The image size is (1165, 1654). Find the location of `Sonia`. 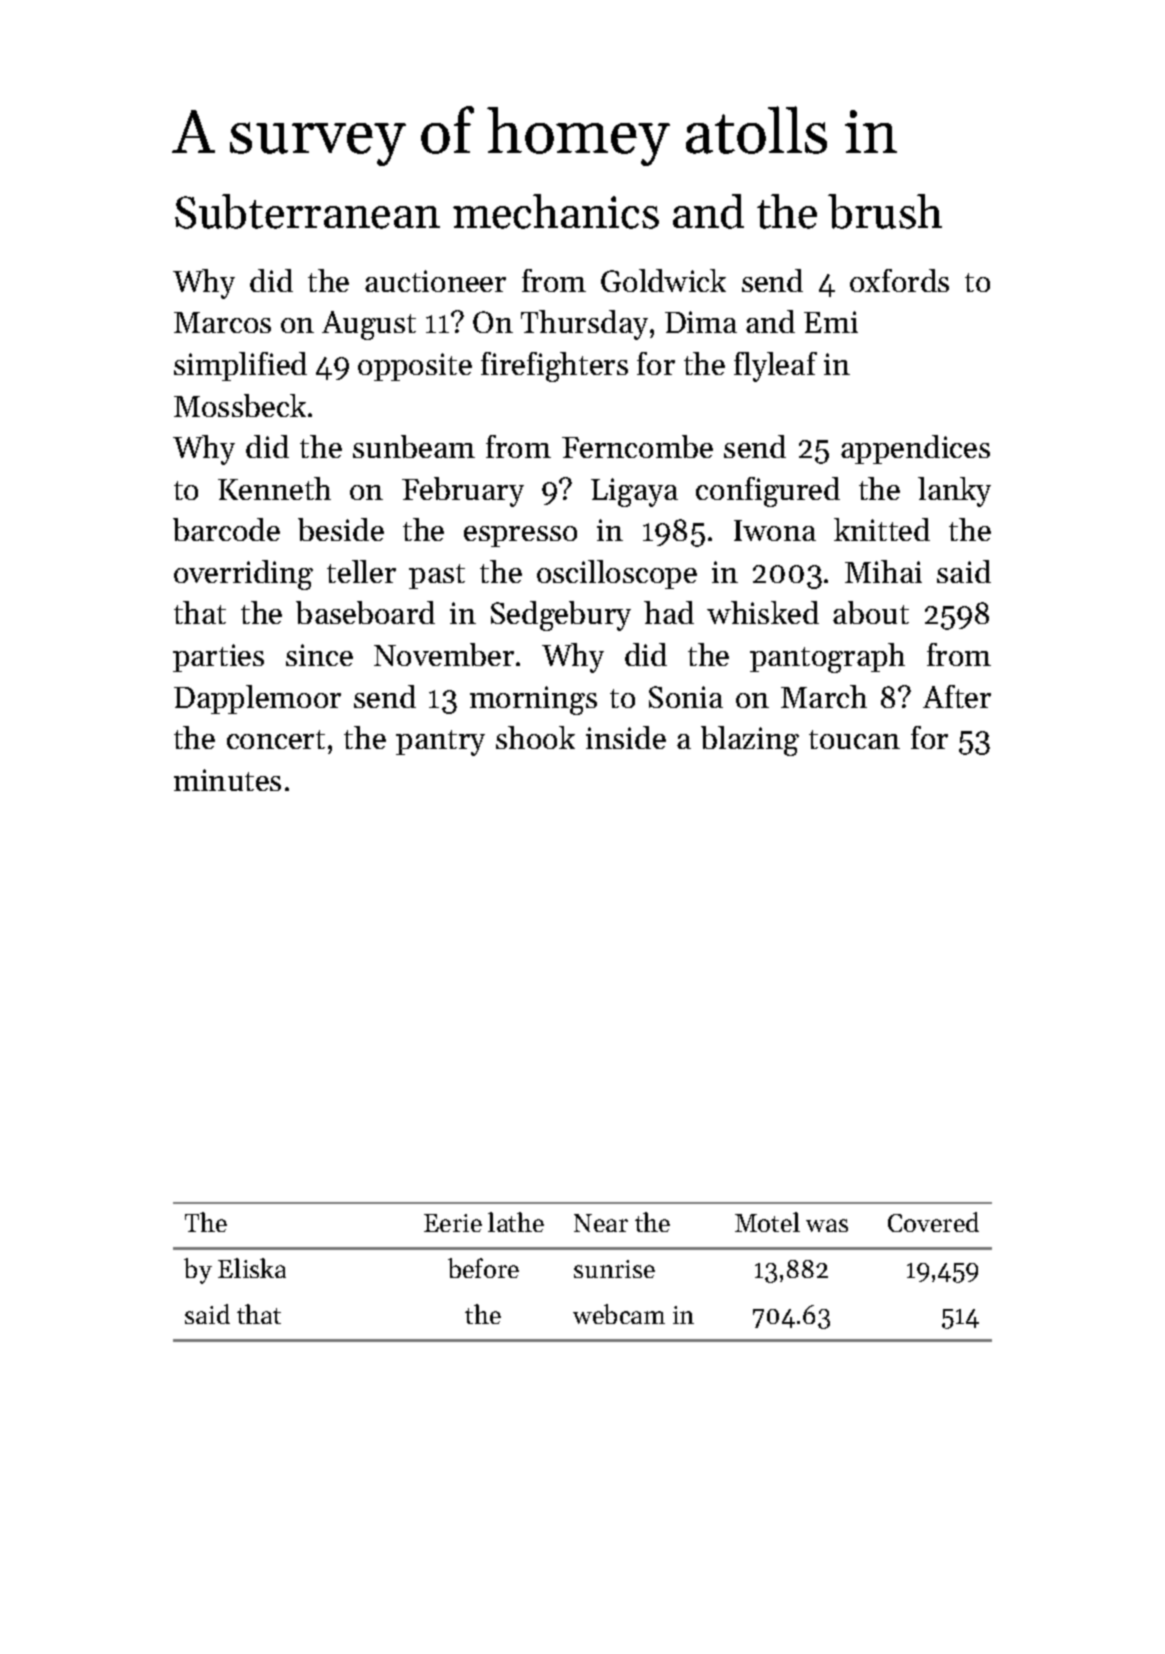

Sonia is located at coordinates (686, 697).
